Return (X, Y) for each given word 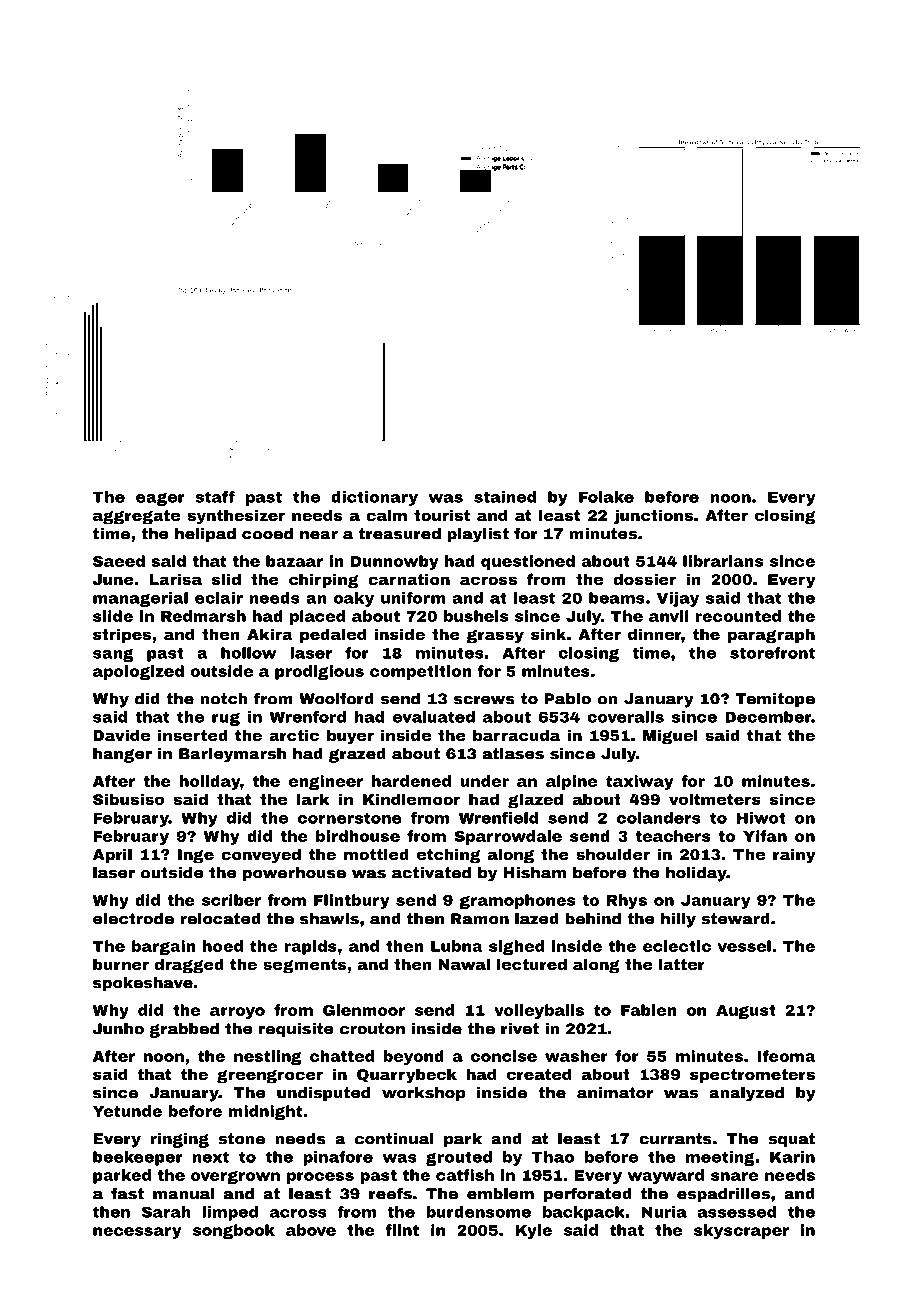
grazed (357, 755)
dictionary (374, 498)
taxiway (639, 782)
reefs (390, 1194)
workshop (423, 1094)
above (311, 1230)
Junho (118, 1029)
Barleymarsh (232, 755)
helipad (205, 535)
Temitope (775, 700)
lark (313, 799)
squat (791, 1140)
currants (675, 1139)
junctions (653, 517)
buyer (350, 737)
